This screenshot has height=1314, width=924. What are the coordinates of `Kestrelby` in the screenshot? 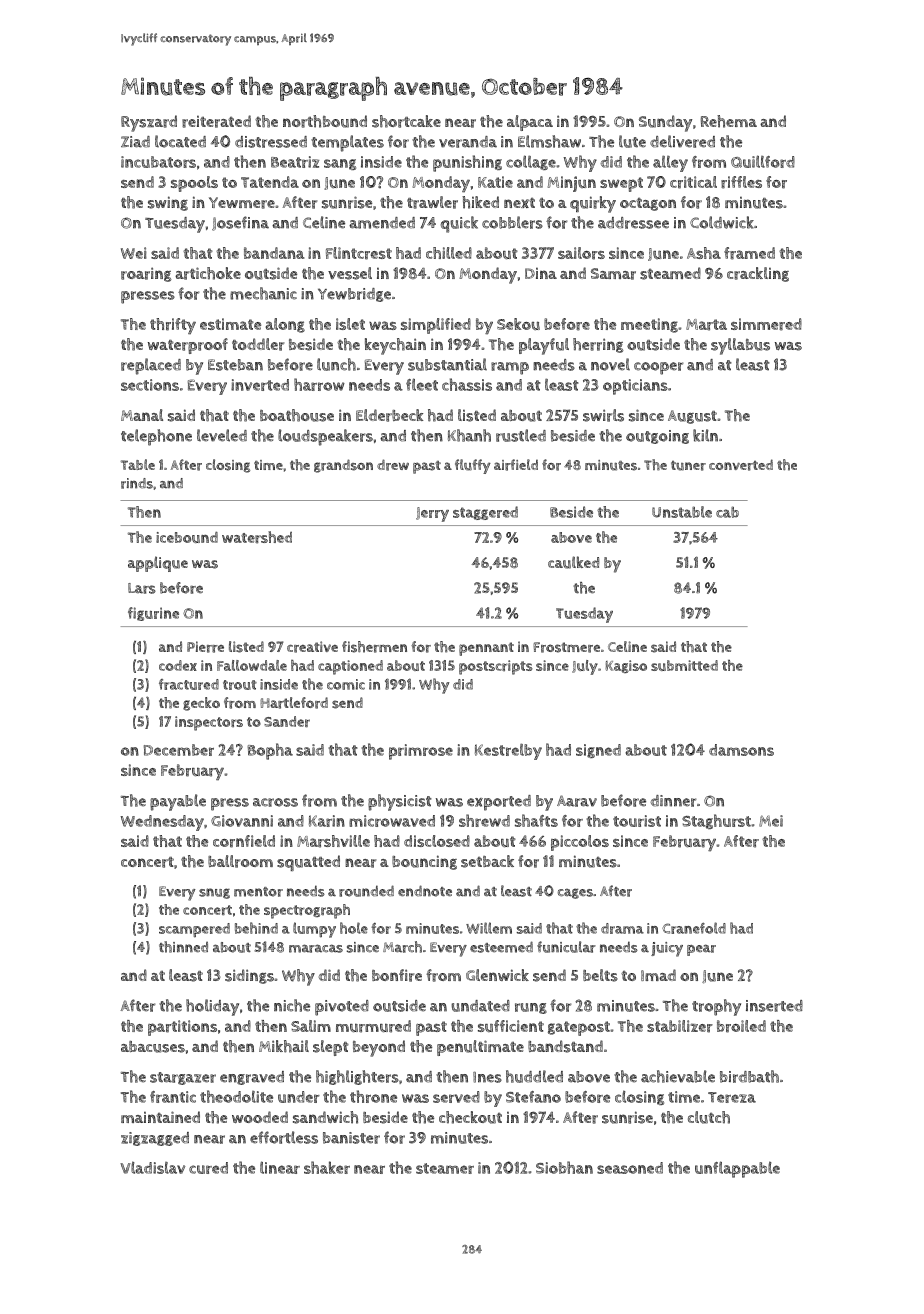 It's located at (508, 752).
